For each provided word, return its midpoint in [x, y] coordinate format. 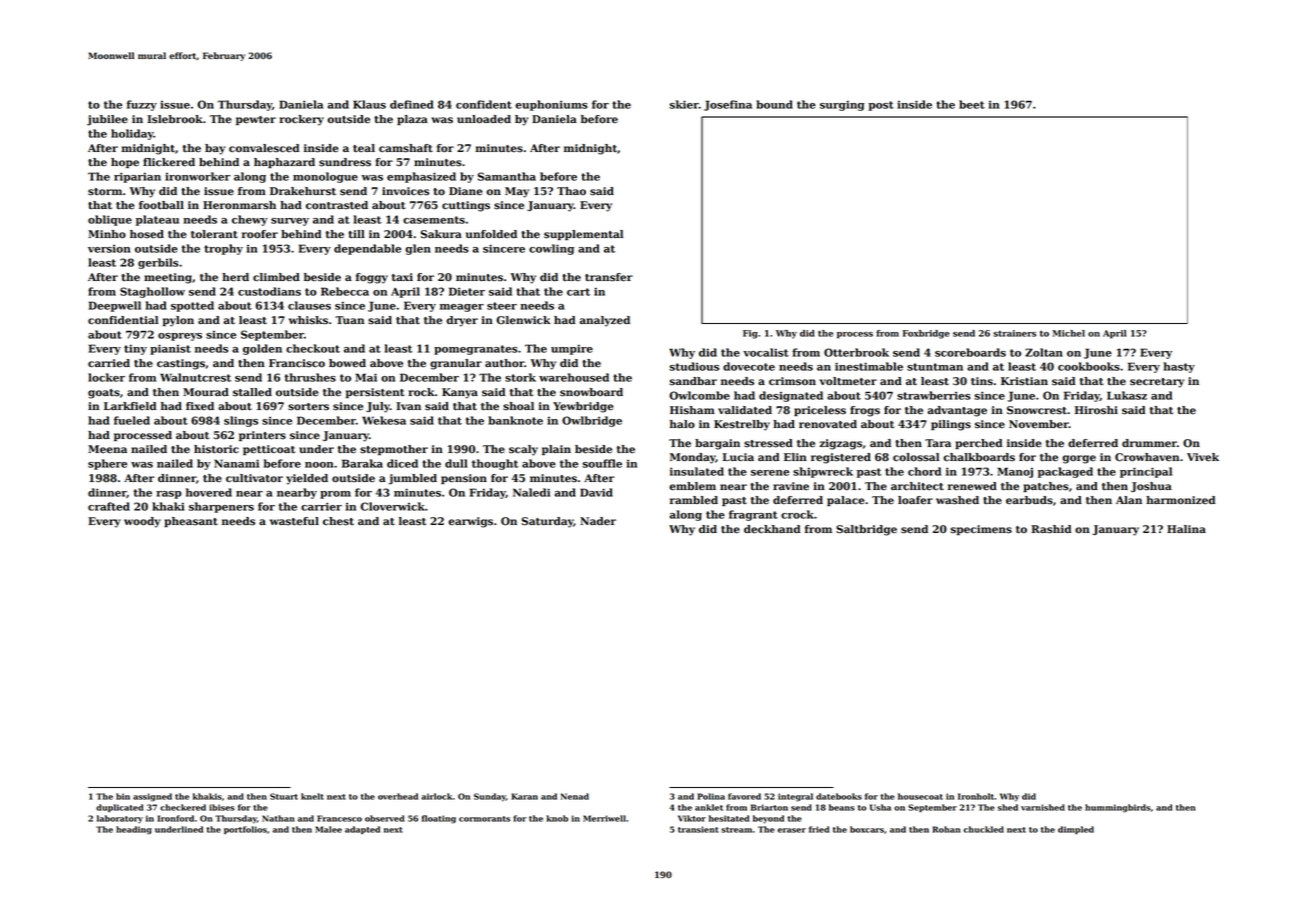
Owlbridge [592, 421]
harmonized [1180, 500]
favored [744, 796]
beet [972, 104]
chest [338, 521]
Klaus [369, 104]
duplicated [120, 808]
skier [684, 104]
